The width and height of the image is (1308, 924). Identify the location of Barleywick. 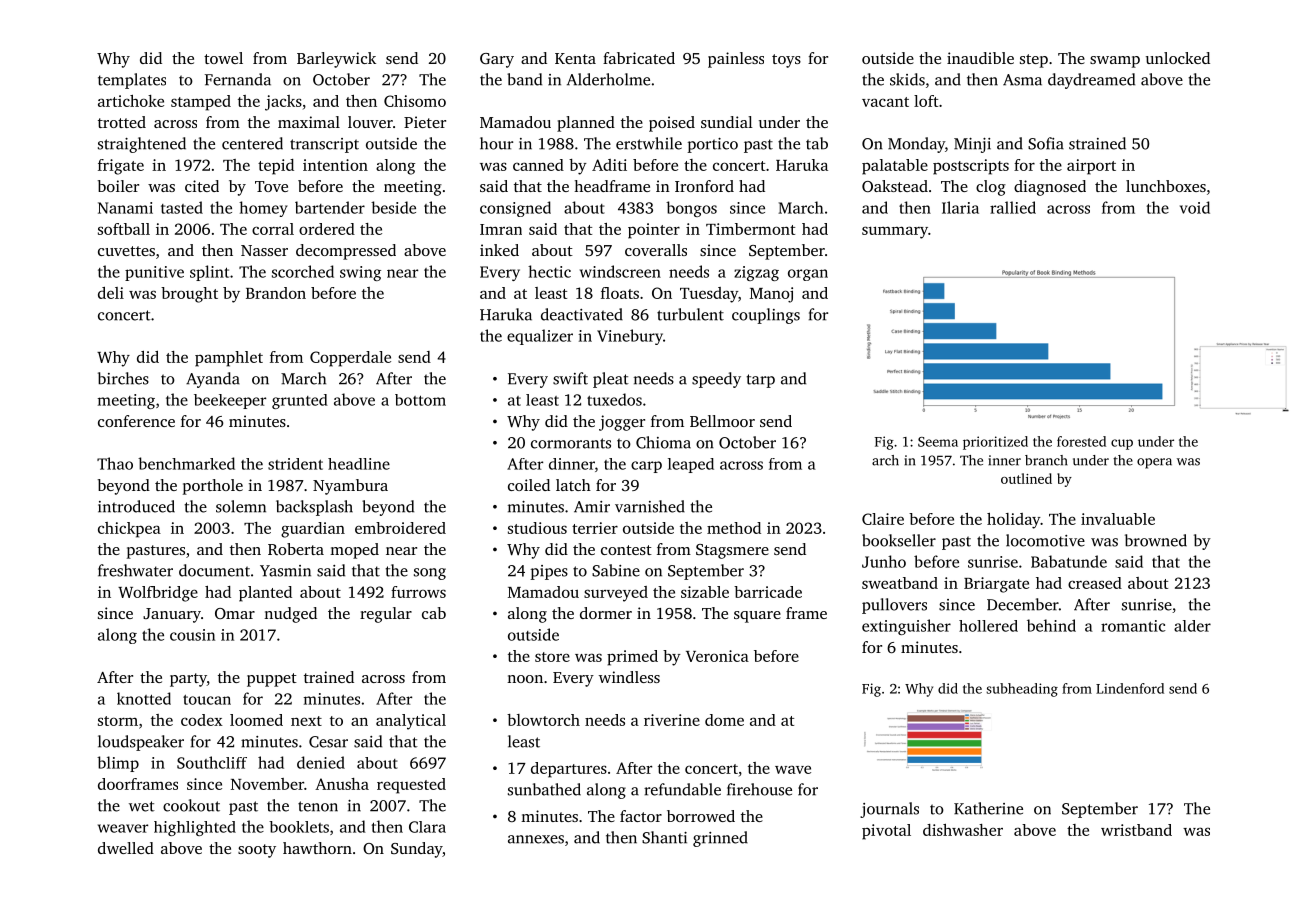
(336, 60).
